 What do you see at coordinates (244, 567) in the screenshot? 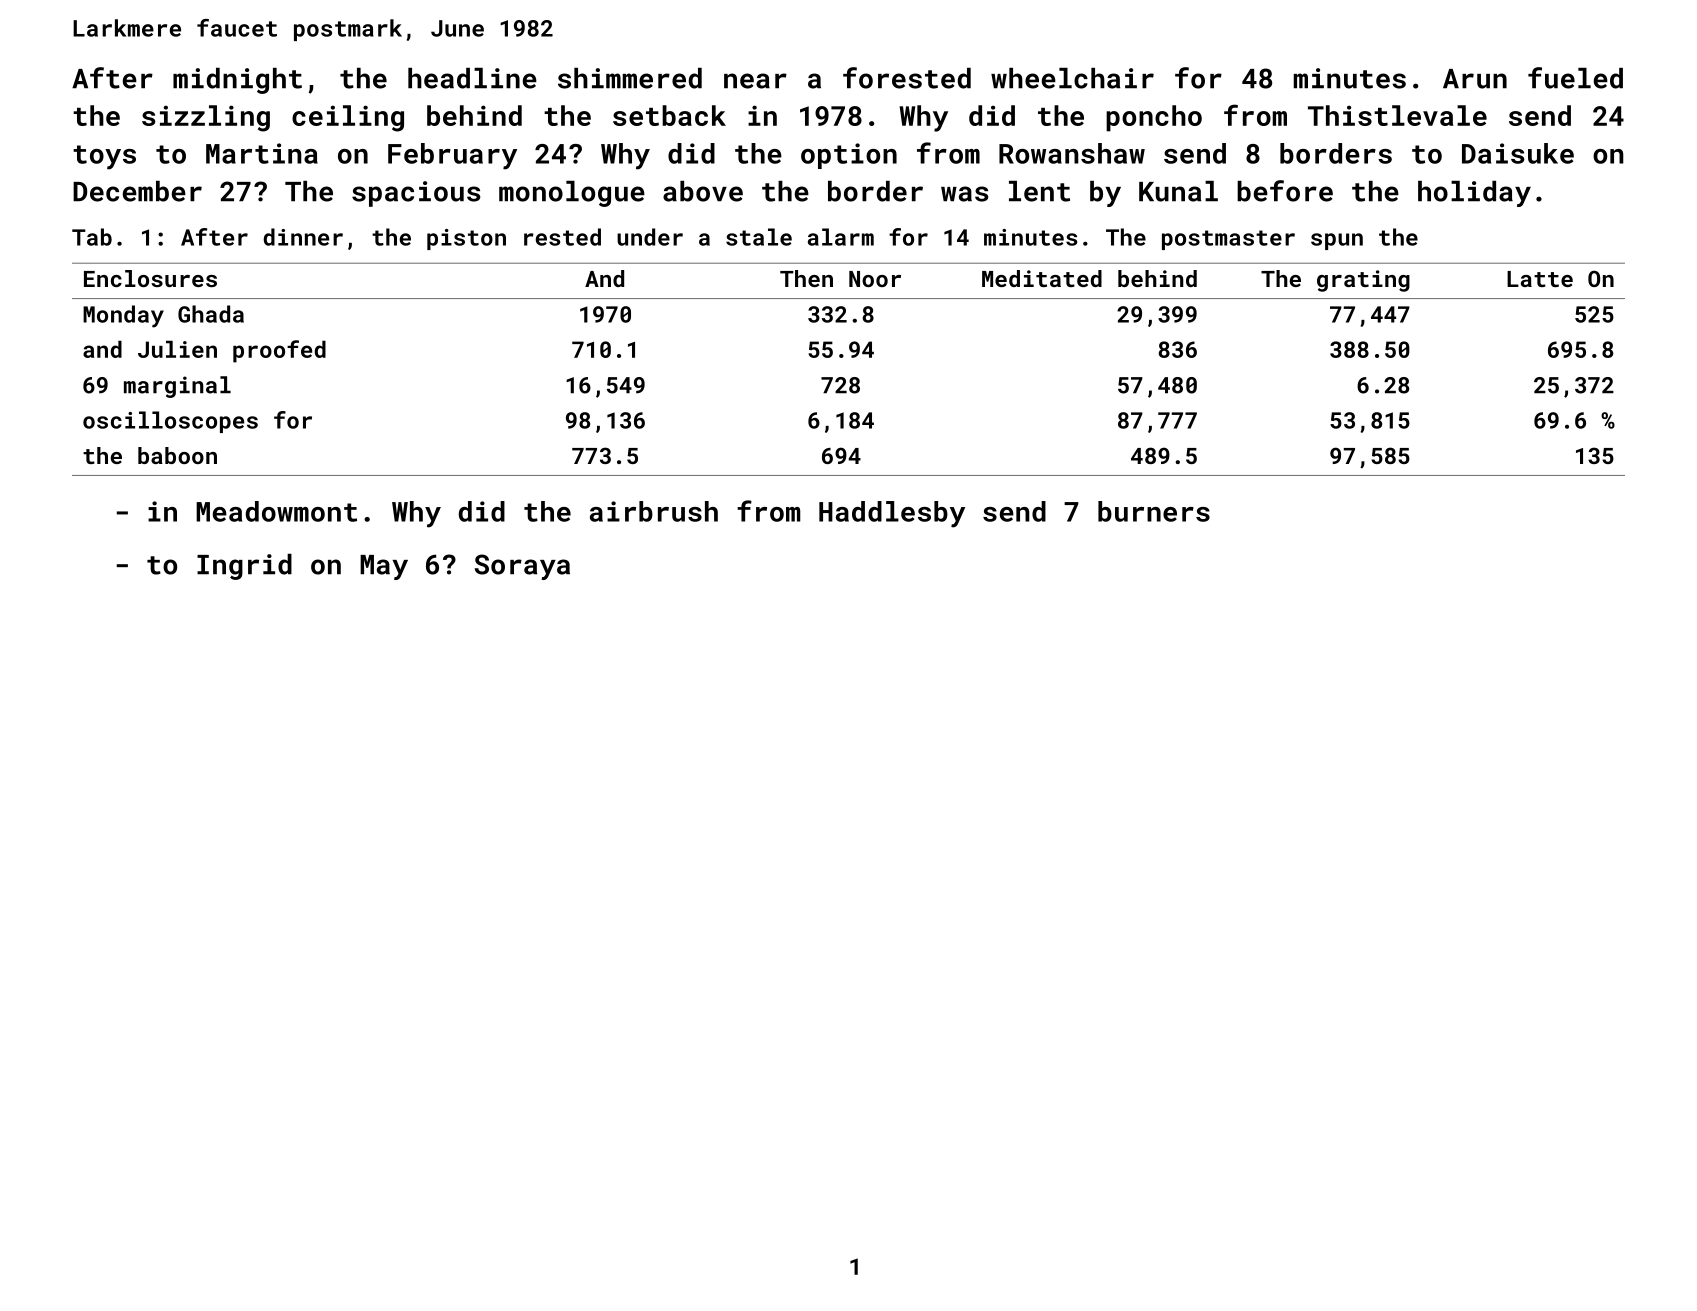
I see `Ingrid` at bounding box center [244, 567].
